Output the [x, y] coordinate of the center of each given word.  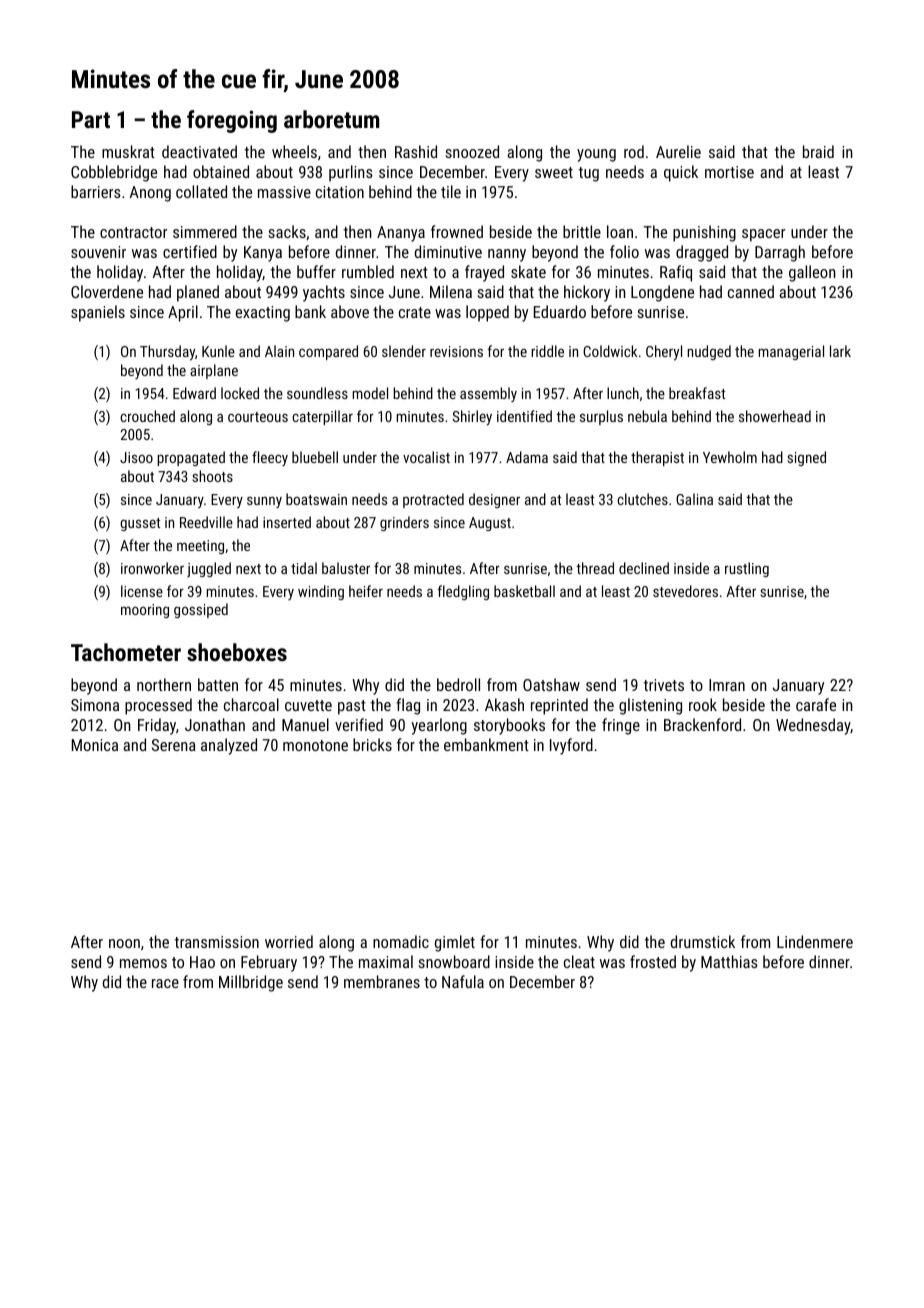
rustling [747, 569]
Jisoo [136, 457]
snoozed [472, 151]
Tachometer [126, 652]
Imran [727, 685]
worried [289, 941]
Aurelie [678, 151]
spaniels [98, 313]
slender [404, 351]
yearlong [439, 726]
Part [91, 119]
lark [840, 351]
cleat [579, 961]
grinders [404, 523]
